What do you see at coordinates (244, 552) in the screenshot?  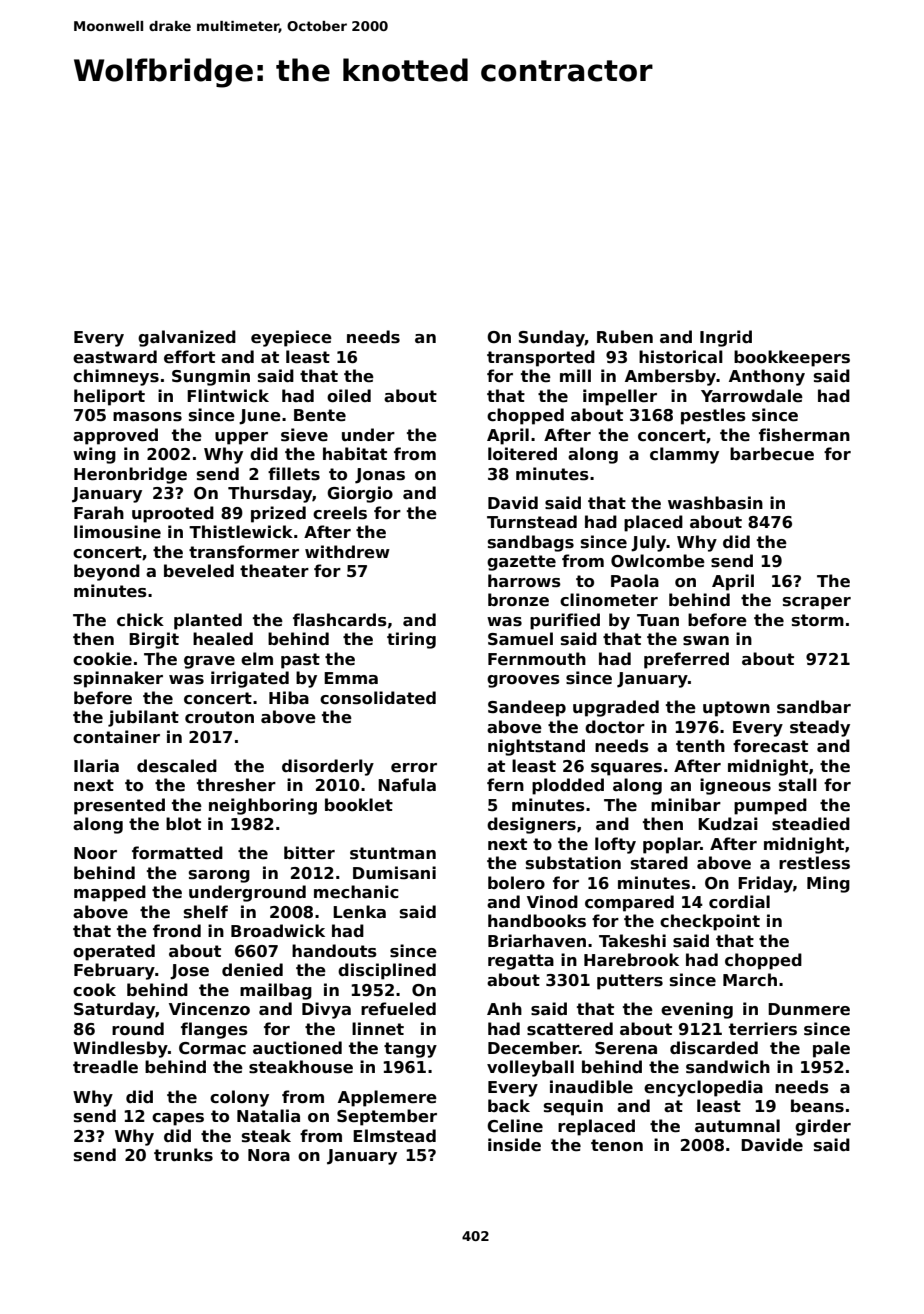 I see `transformer` at bounding box center [244, 552].
